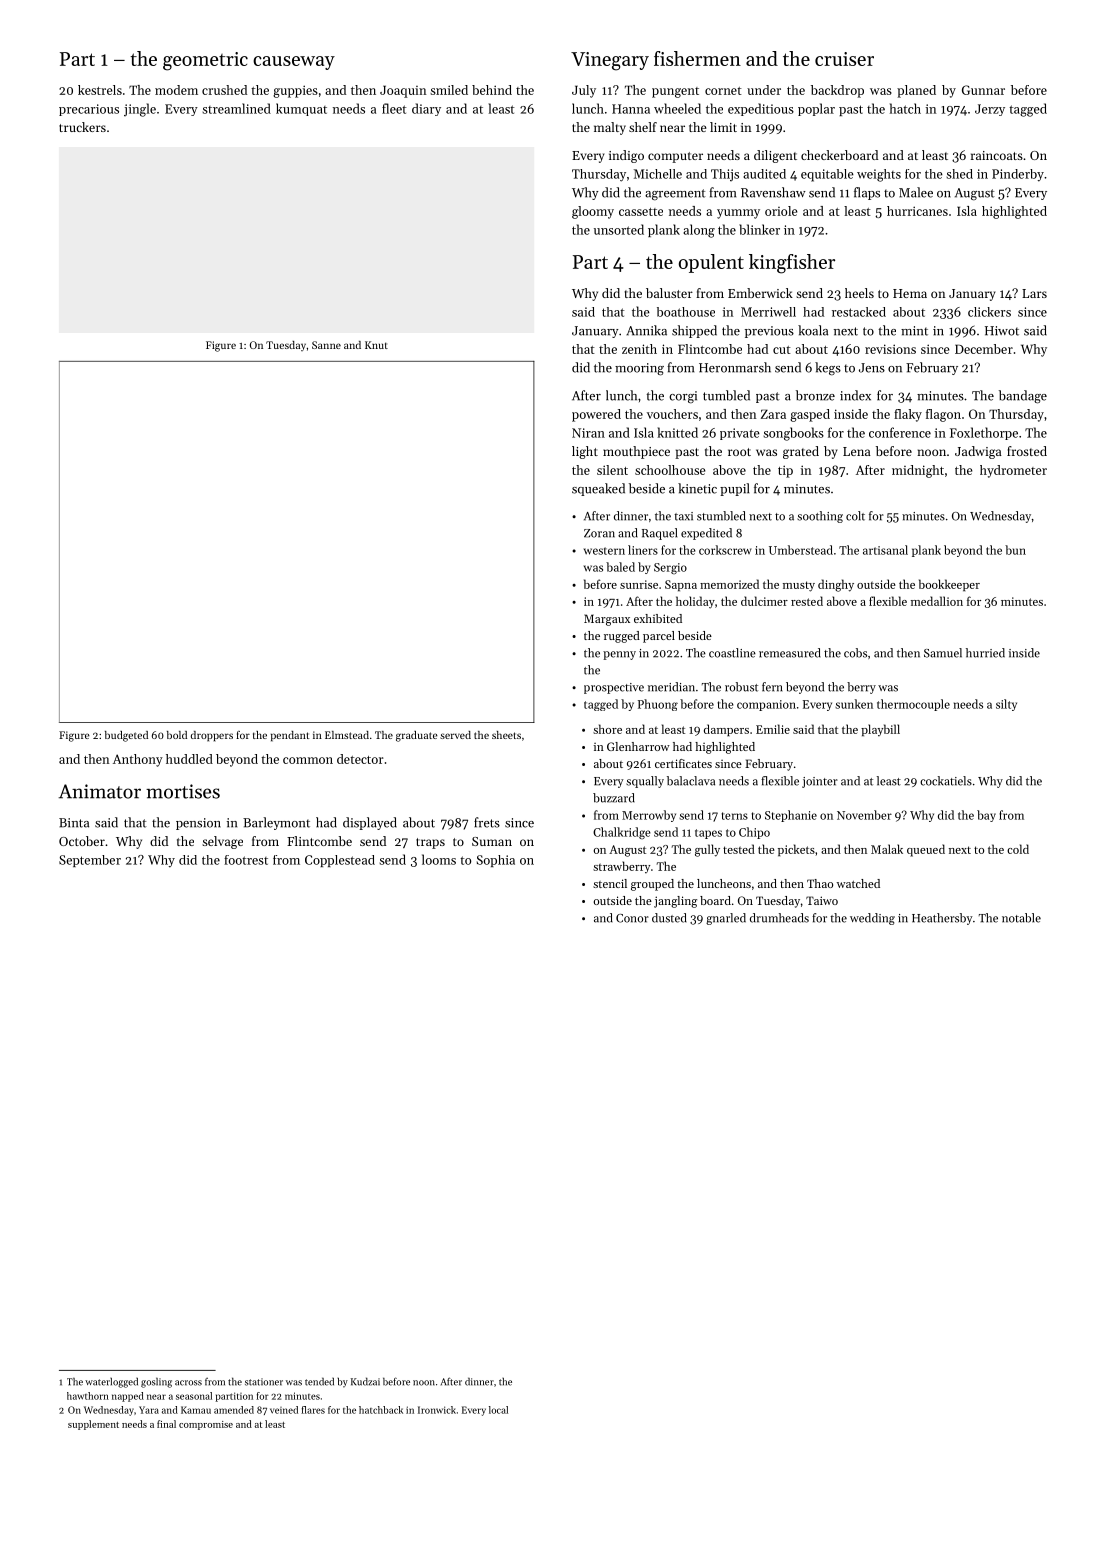 The width and height of the screenshot is (1106, 1565). What do you see at coordinates (872, 919) in the screenshot?
I see `wedding` at bounding box center [872, 919].
